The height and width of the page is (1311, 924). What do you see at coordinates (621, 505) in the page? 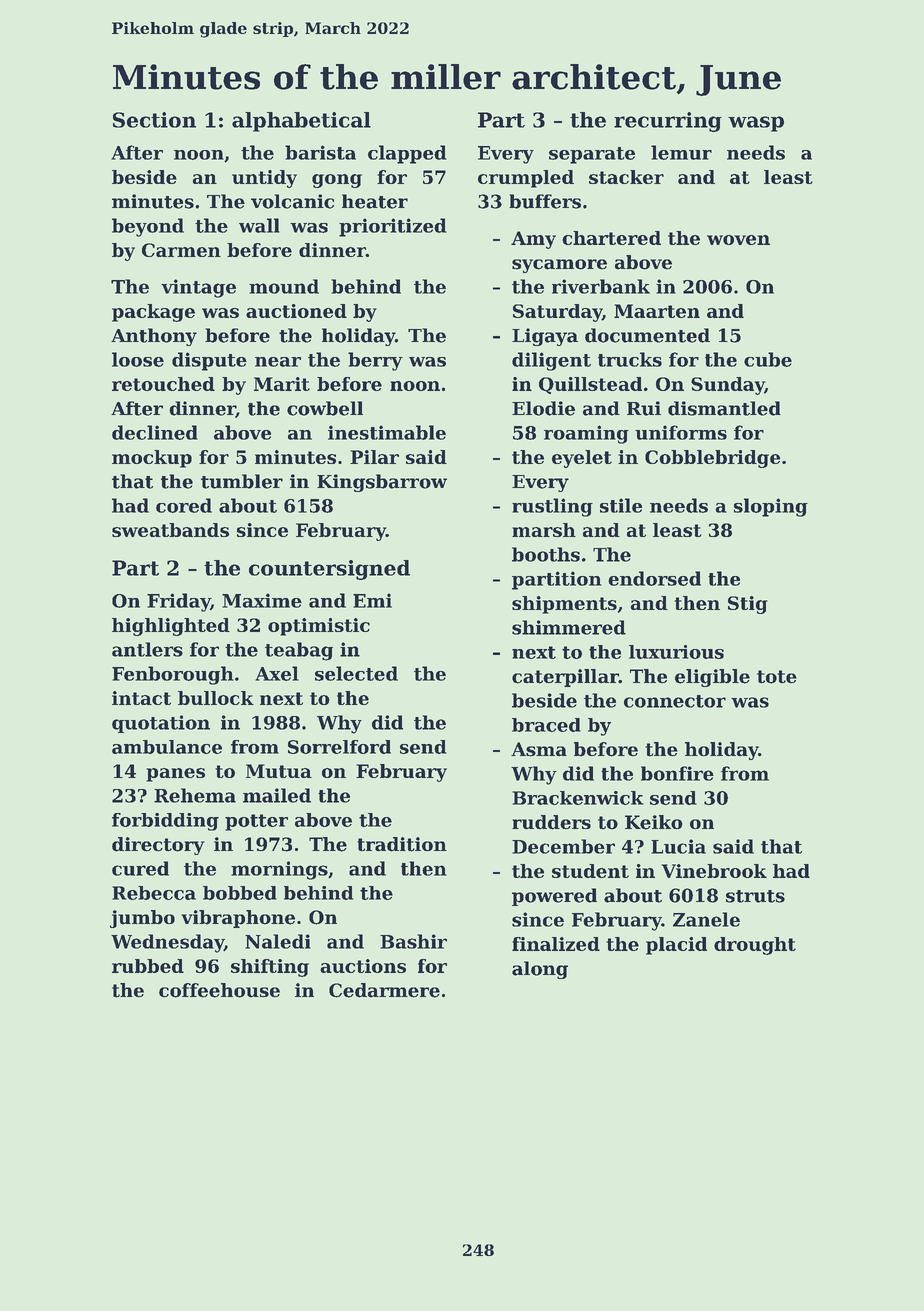
I see `stile` at bounding box center [621, 505].
